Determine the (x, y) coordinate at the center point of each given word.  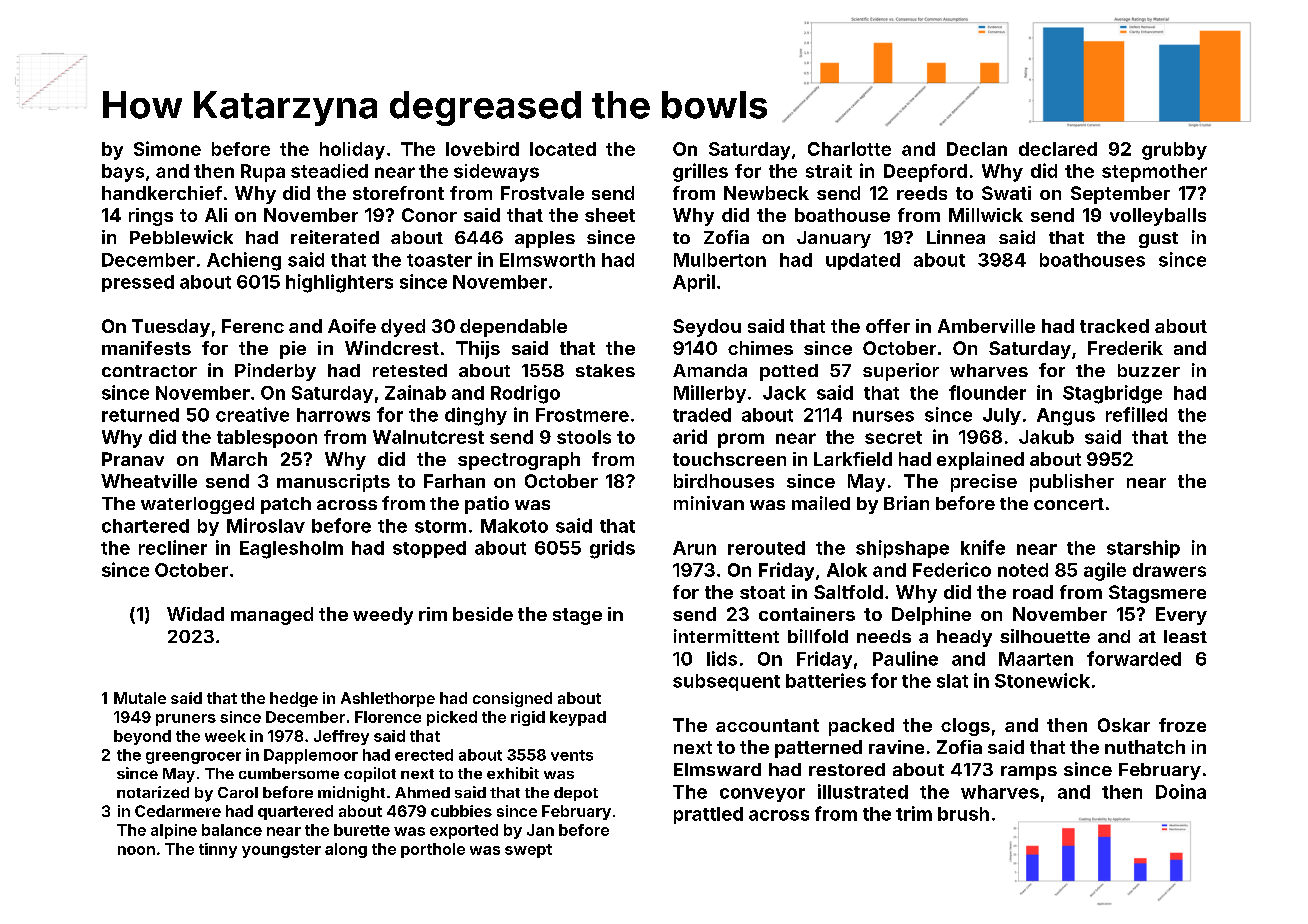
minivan (709, 503)
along (346, 850)
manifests (146, 348)
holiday (352, 151)
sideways (496, 173)
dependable (513, 328)
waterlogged (197, 505)
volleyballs (1158, 217)
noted (1023, 570)
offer (888, 326)
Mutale (140, 698)
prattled (708, 815)
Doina (1181, 791)
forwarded (1134, 658)
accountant (767, 725)
